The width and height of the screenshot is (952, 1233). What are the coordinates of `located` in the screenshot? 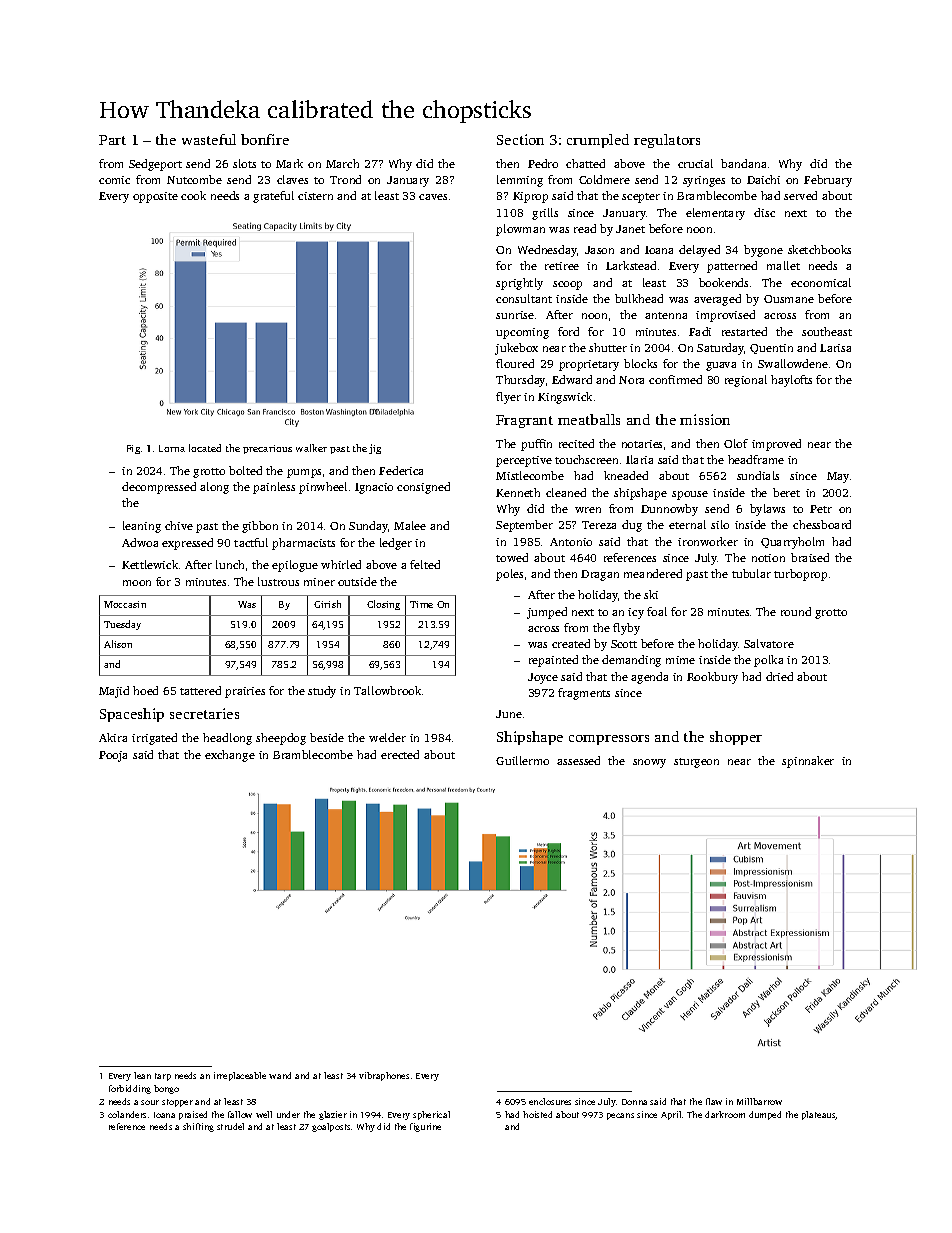 It's located at (205, 448).
